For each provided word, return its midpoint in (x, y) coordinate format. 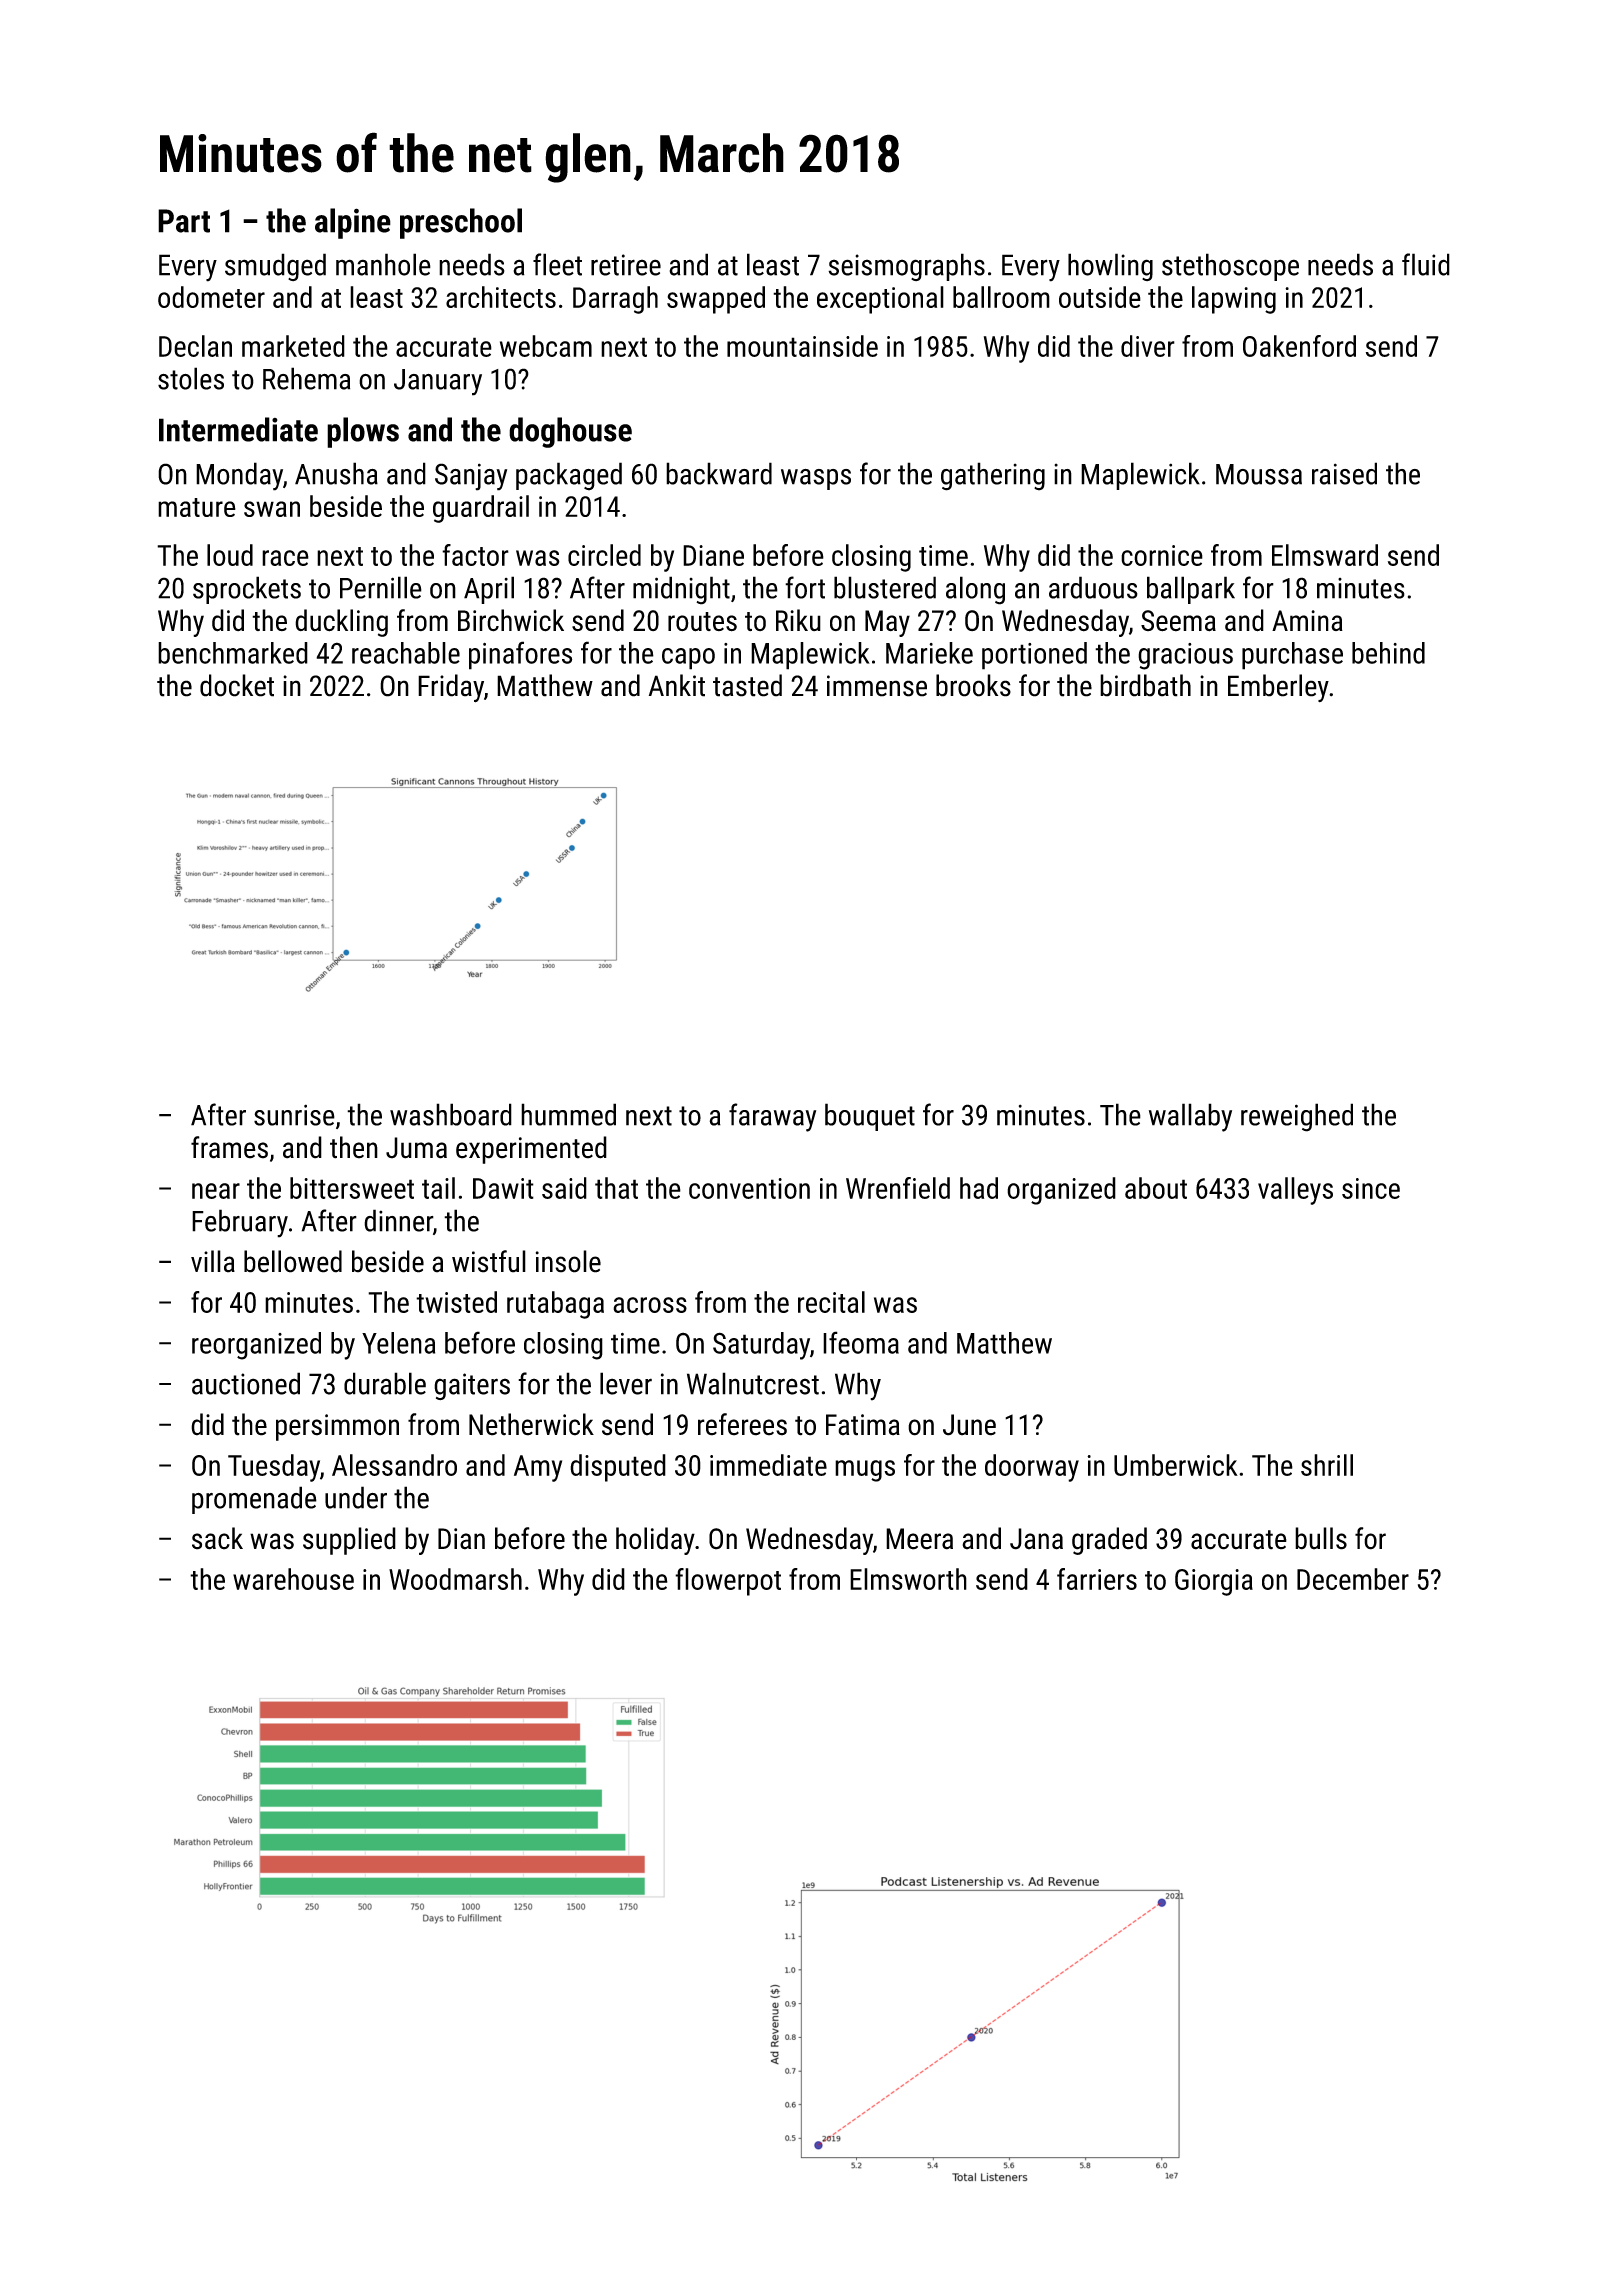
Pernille (381, 587)
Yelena (398, 1343)
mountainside (802, 346)
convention (749, 1188)
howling (1110, 267)
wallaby (1190, 1117)
